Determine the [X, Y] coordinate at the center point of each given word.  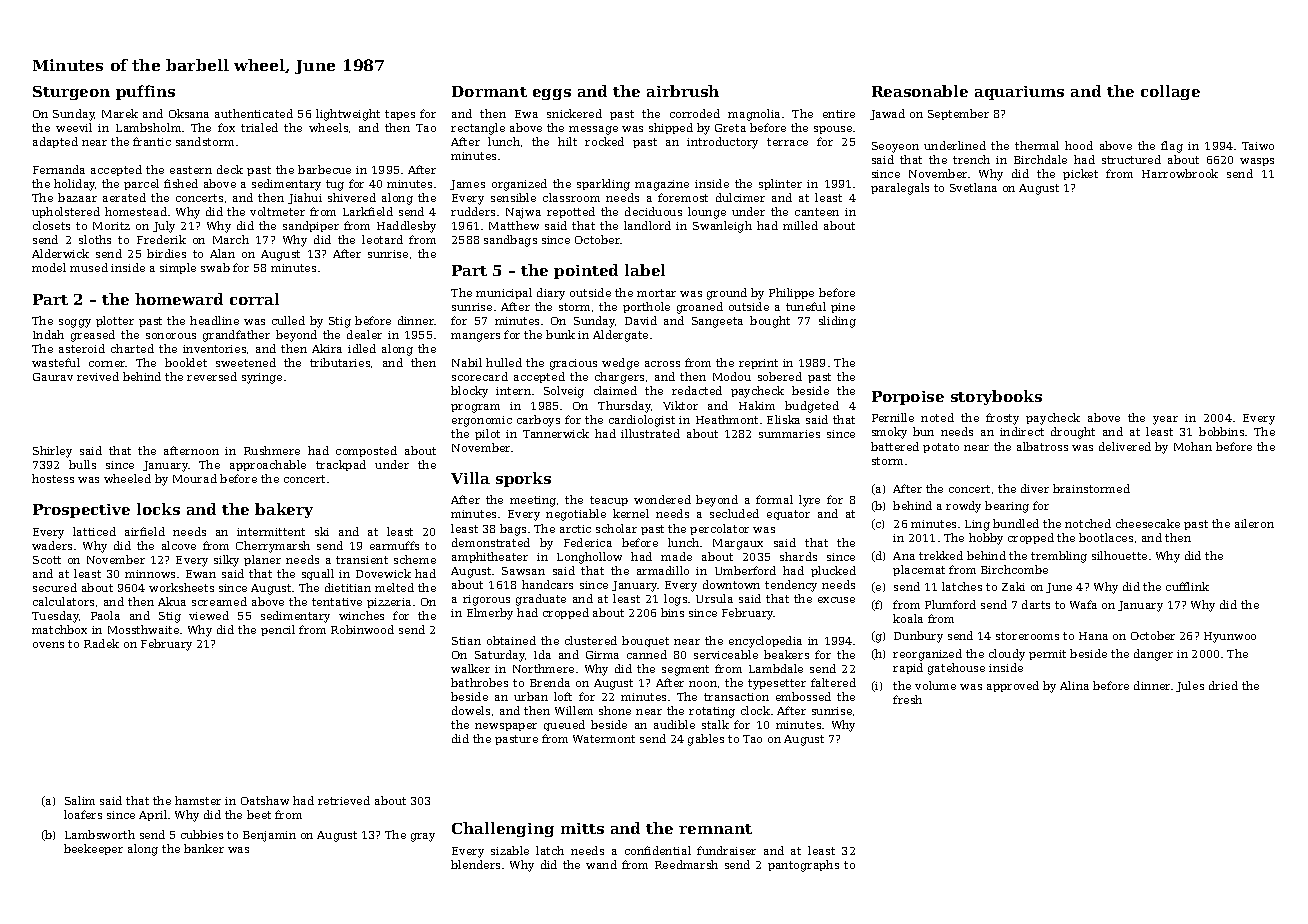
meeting [533, 501]
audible [674, 724]
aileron [1254, 523]
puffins [145, 92]
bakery [284, 510]
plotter [115, 321]
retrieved [344, 800]
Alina [1074, 685]
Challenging [503, 829]
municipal [504, 293]
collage [1170, 92]
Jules [1190, 686]
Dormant [489, 91]
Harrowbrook [1180, 173]
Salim [80, 800]
